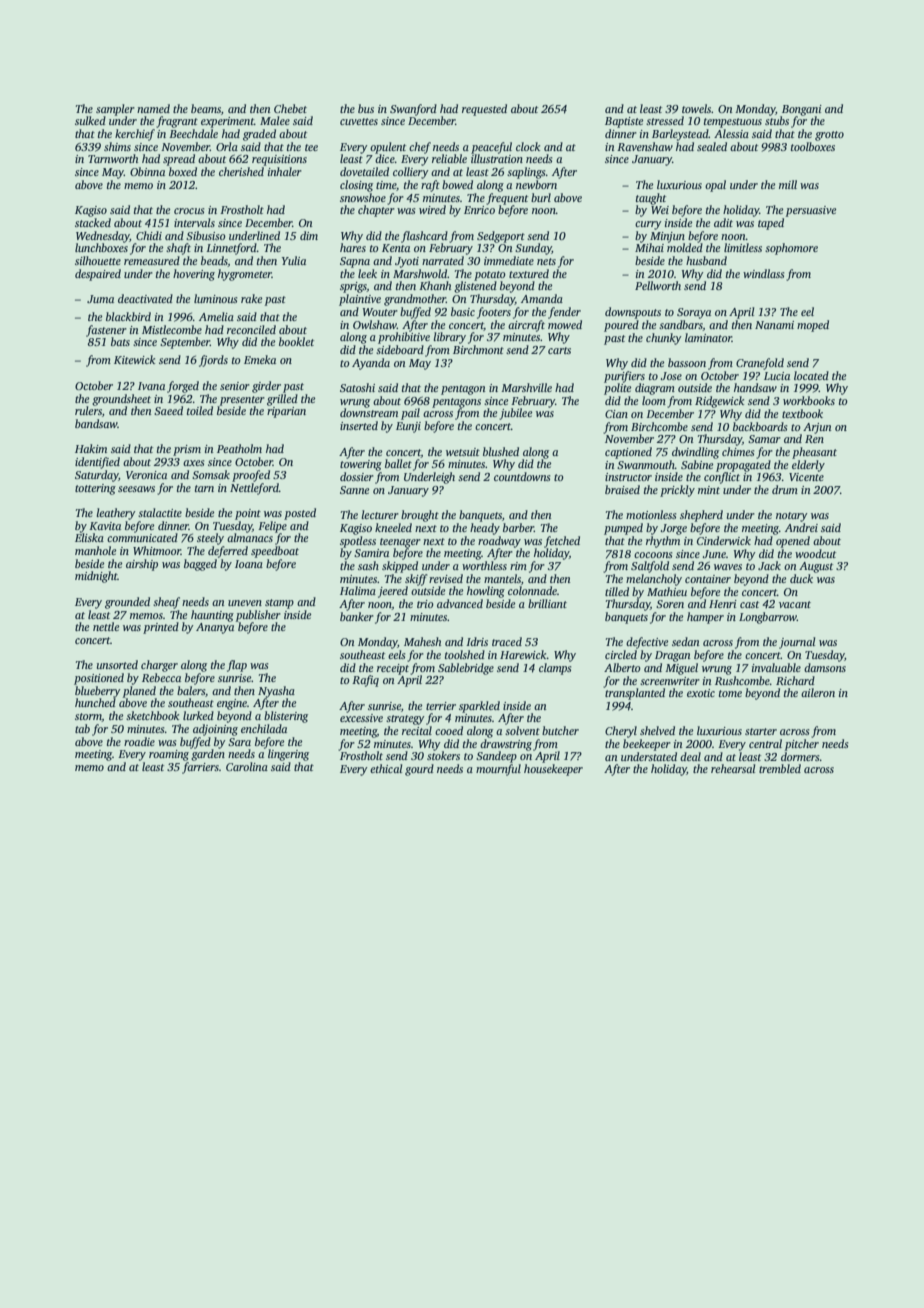 The height and width of the page is (1308, 924). Describe the element at coordinates (780, 768) in the page. I see `trembled` at that location.
